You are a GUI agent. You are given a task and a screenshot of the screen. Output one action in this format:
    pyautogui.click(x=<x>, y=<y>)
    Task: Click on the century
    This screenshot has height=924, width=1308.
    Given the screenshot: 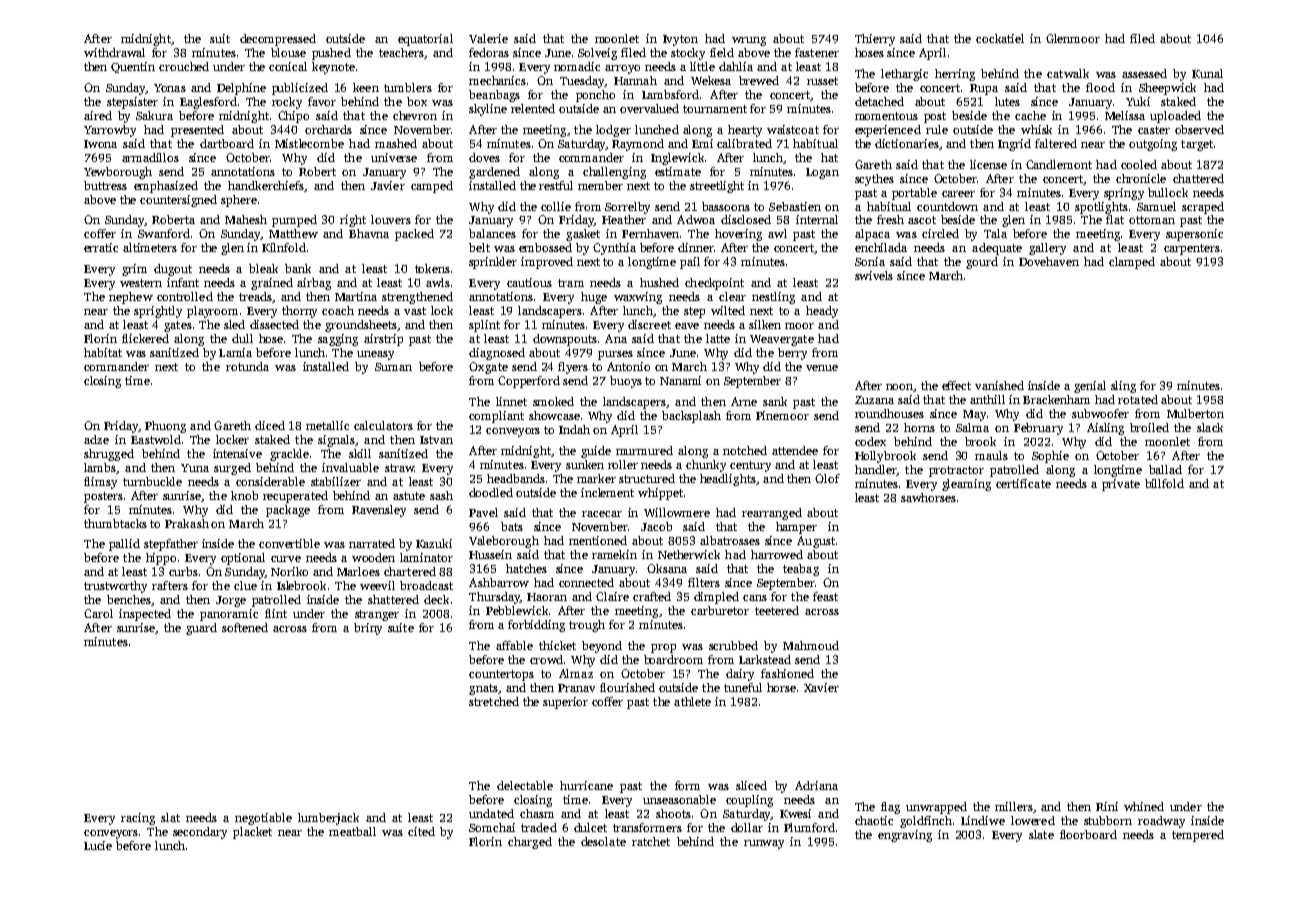 What is the action you would take?
    pyautogui.click(x=750, y=466)
